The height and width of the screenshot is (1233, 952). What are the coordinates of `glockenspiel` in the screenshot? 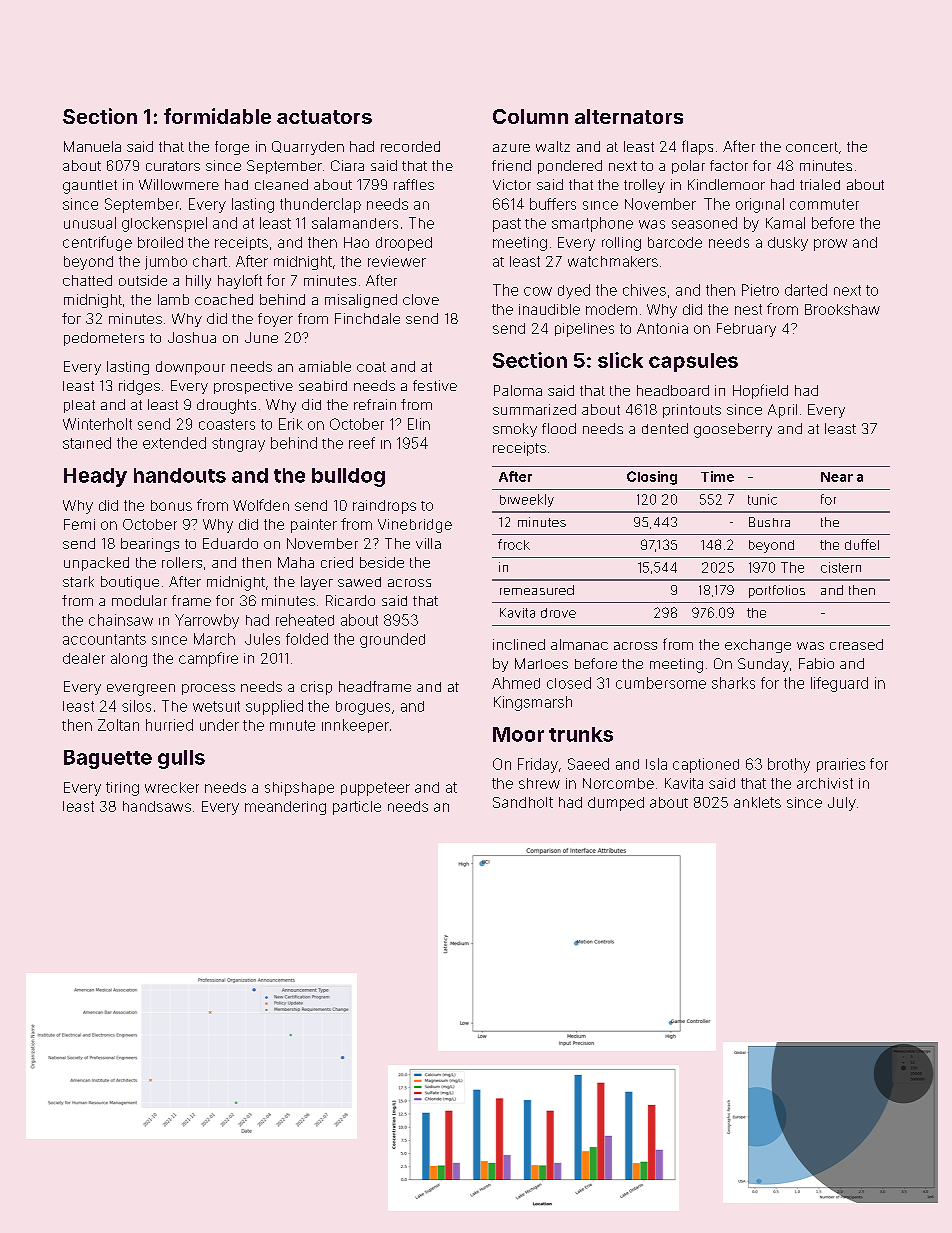 It's located at (164, 224).
